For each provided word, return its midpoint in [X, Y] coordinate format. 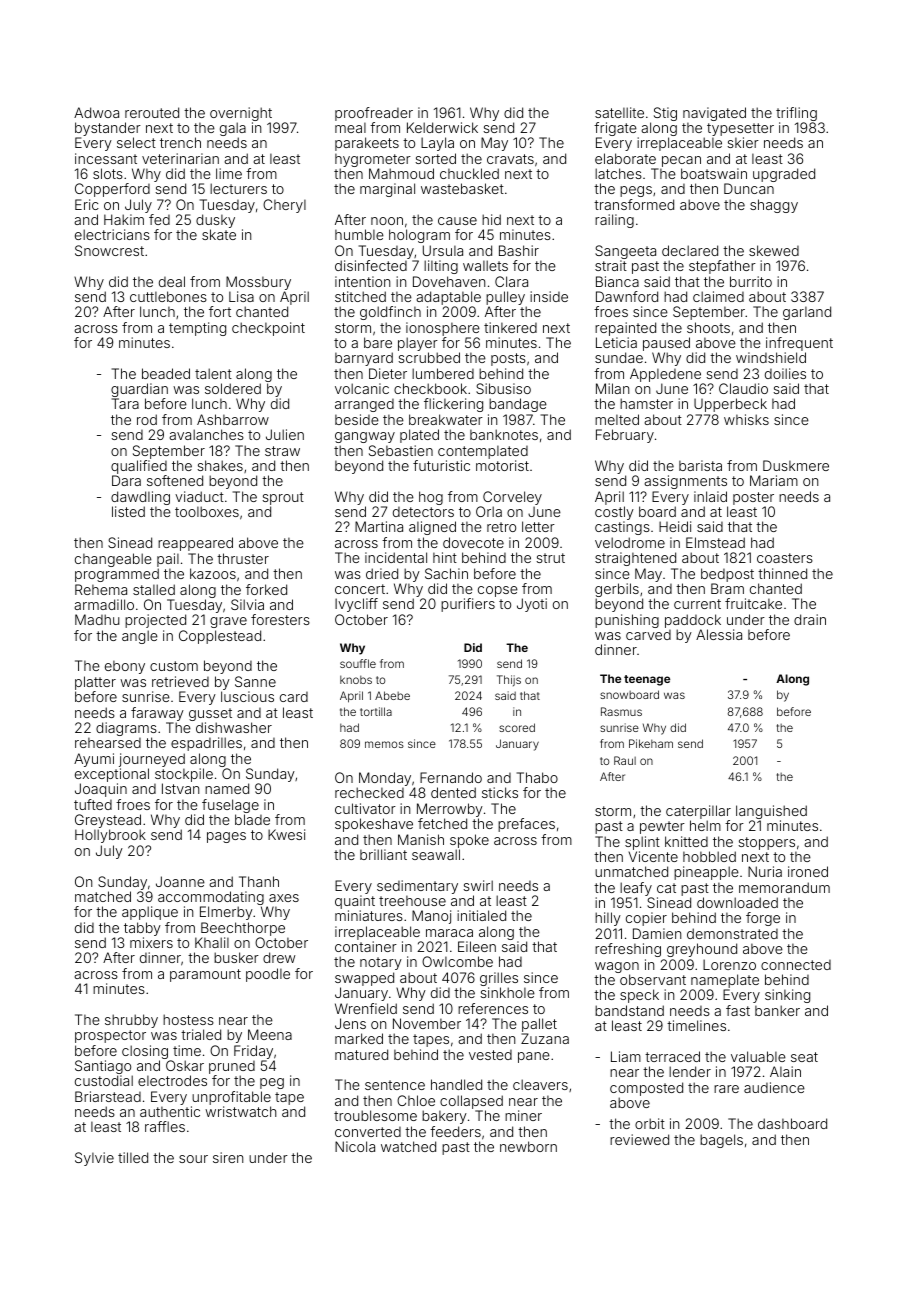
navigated [714, 114]
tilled [133, 1157]
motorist [502, 465]
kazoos [213, 573]
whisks [746, 419]
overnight [241, 114]
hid [491, 219]
